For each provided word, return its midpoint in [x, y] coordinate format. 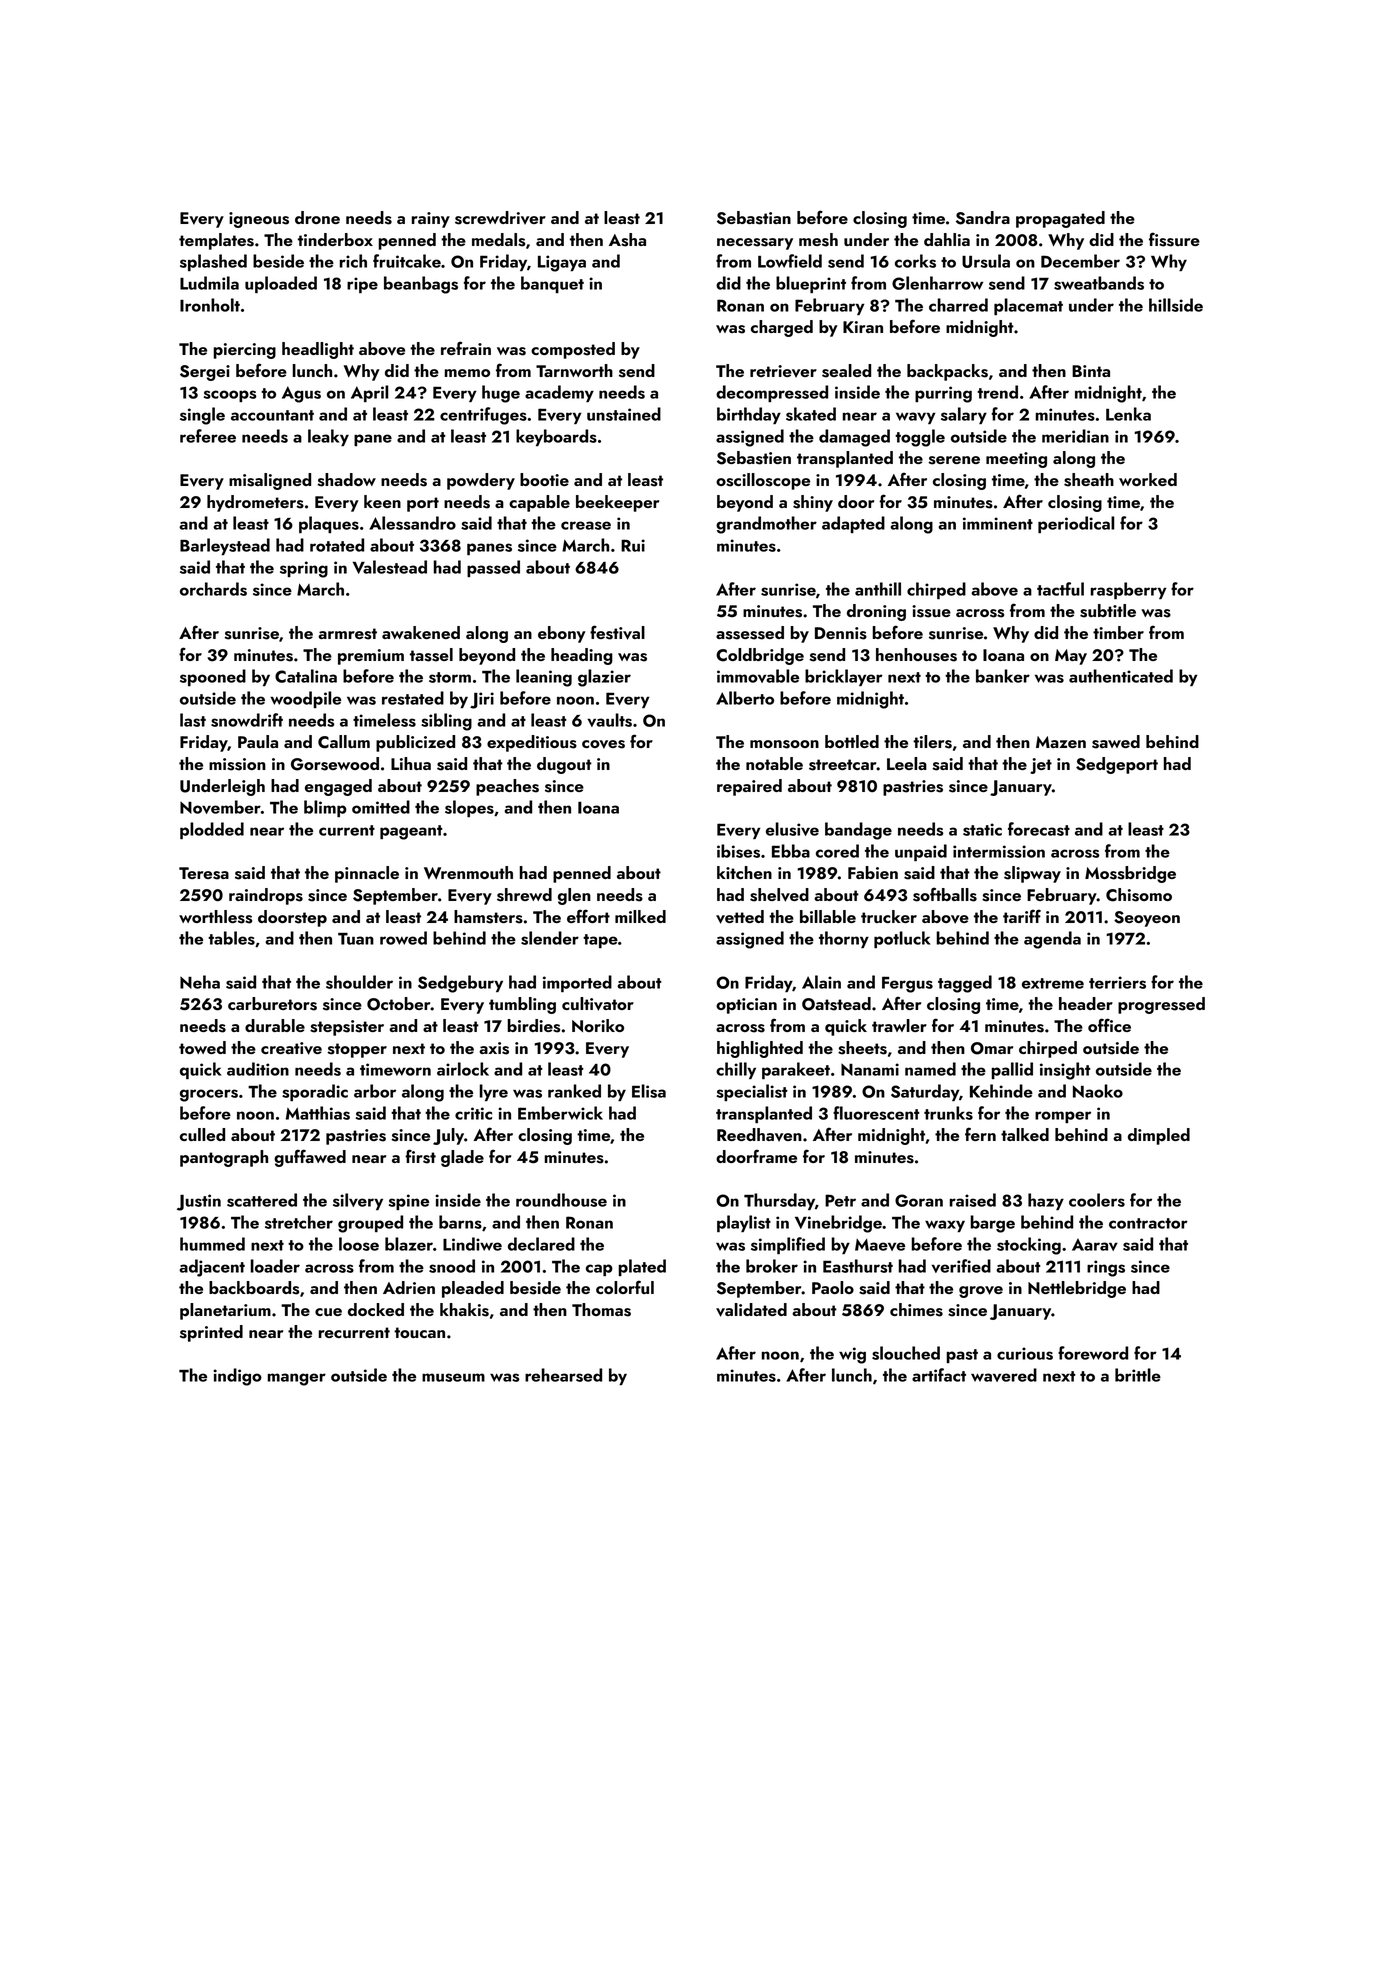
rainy [431, 220]
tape [600, 941]
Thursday [779, 1201]
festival [617, 632]
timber [1118, 632]
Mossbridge [1130, 874]
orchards [213, 589]
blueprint [811, 284]
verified [961, 1266]
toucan [419, 1332]
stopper [357, 1050]
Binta [1091, 371]
